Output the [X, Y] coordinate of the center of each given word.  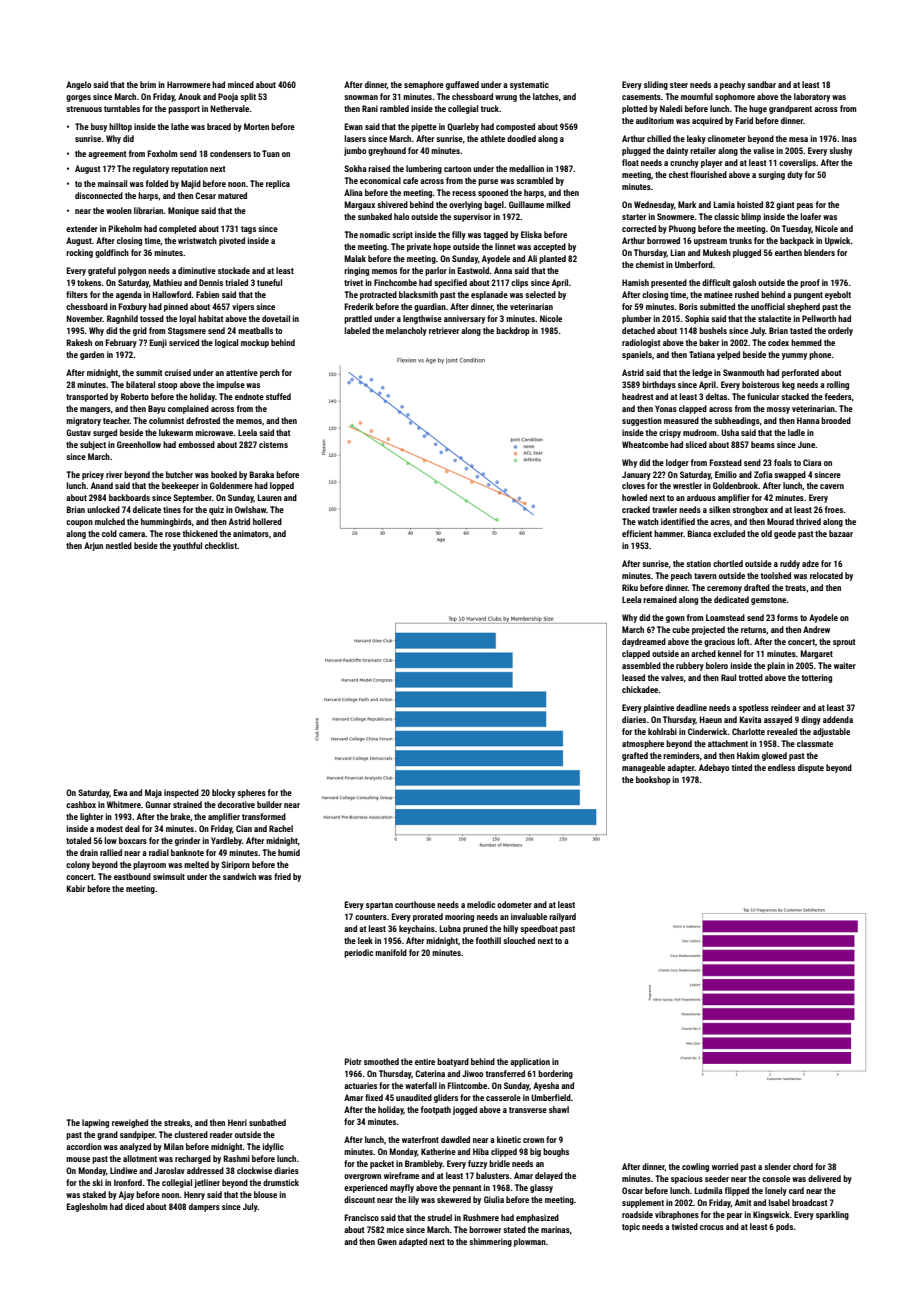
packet [382, 1164]
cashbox [81, 804]
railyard [562, 917]
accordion [84, 1146]
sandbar [761, 84]
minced [241, 84]
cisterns [273, 444]
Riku [630, 587]
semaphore [424, 85]
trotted [751, 677]
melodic [481, 904]
